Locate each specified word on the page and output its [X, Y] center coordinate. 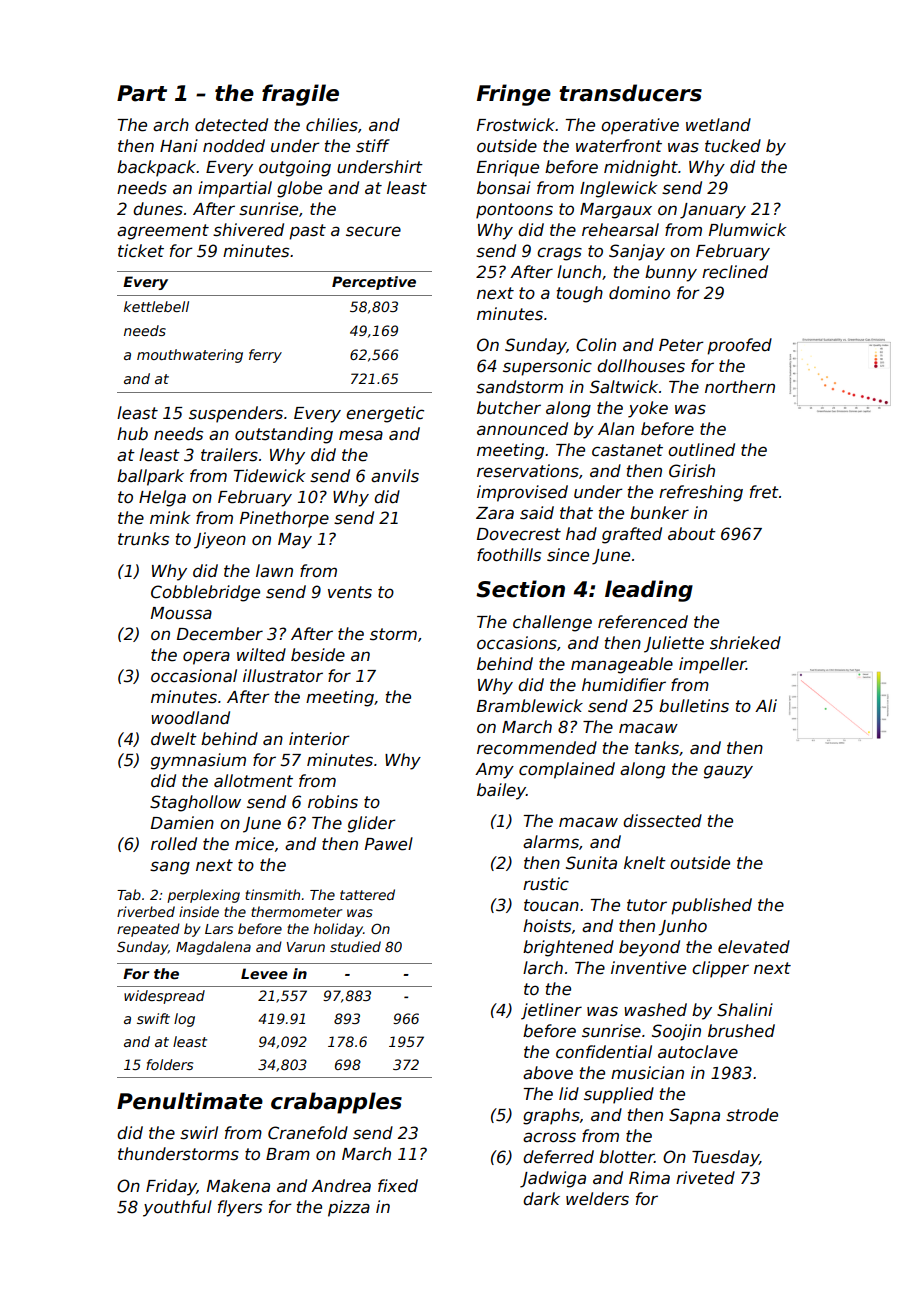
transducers [630, 93]
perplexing [203, 896]
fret [764, 492]
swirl [199, 1133]
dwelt [174, 739]
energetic [385, 414]
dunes [158, 209]
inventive [648, 968]
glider [372, 824]
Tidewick [269, 476]
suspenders [236, 414]
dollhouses [641, 366]
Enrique [508, 168]
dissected [662, 821]
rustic [546, 884]
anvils [395, 476]
